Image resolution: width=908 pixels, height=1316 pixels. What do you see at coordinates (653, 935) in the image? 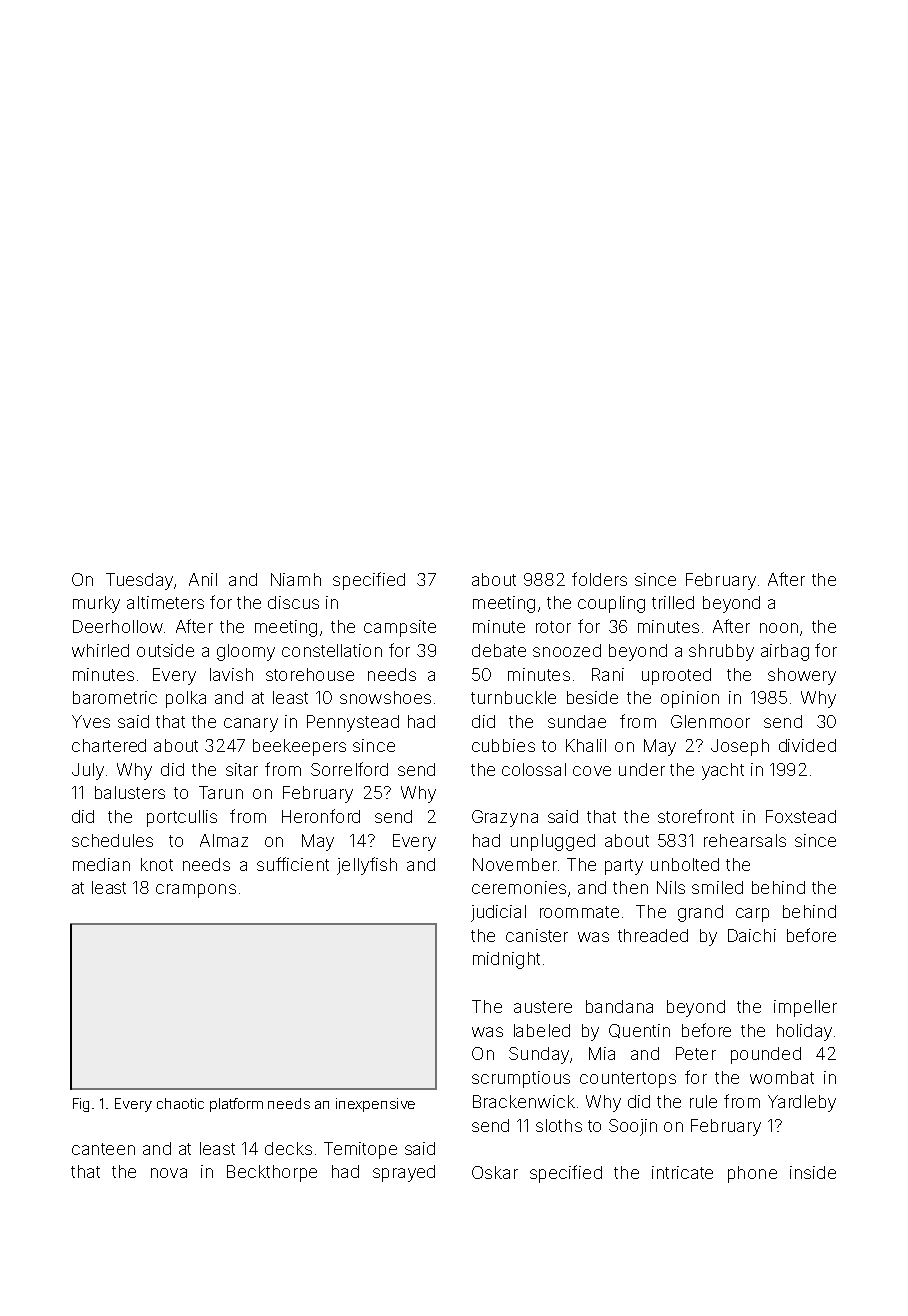
I see `threaded` at bounding box center [653, 935].
